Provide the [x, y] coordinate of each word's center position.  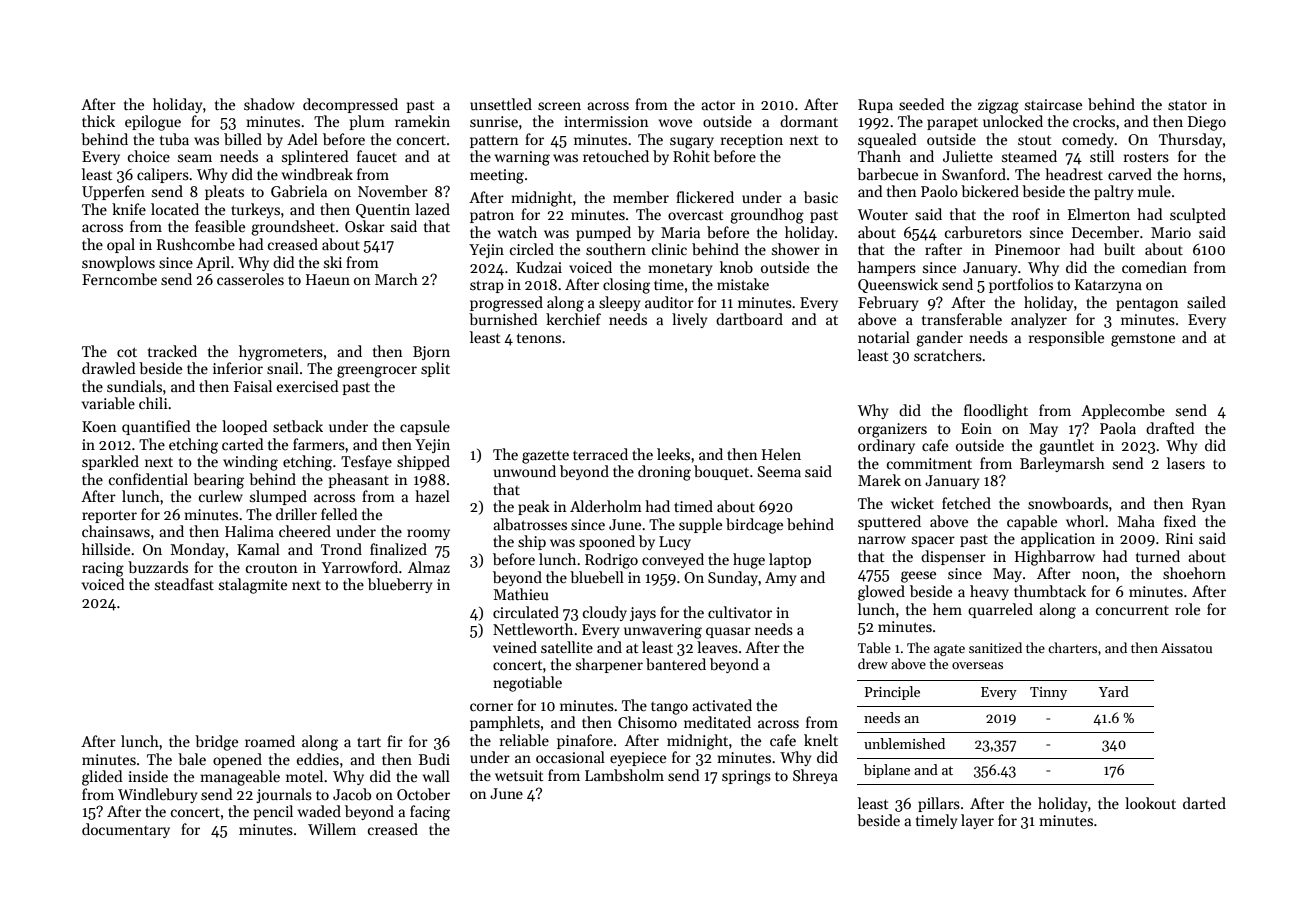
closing [626, 286]
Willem [332, 829]
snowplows [118, 263]
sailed [1206, 302]
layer [977, 821]
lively [689, 320]
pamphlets [505, 723]
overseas [977, 665]
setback [298, 426]
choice [149, 156]
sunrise [494, 121]
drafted [1170, 428]
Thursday [1190, 140]
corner [491, 707]
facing [430, 813]
